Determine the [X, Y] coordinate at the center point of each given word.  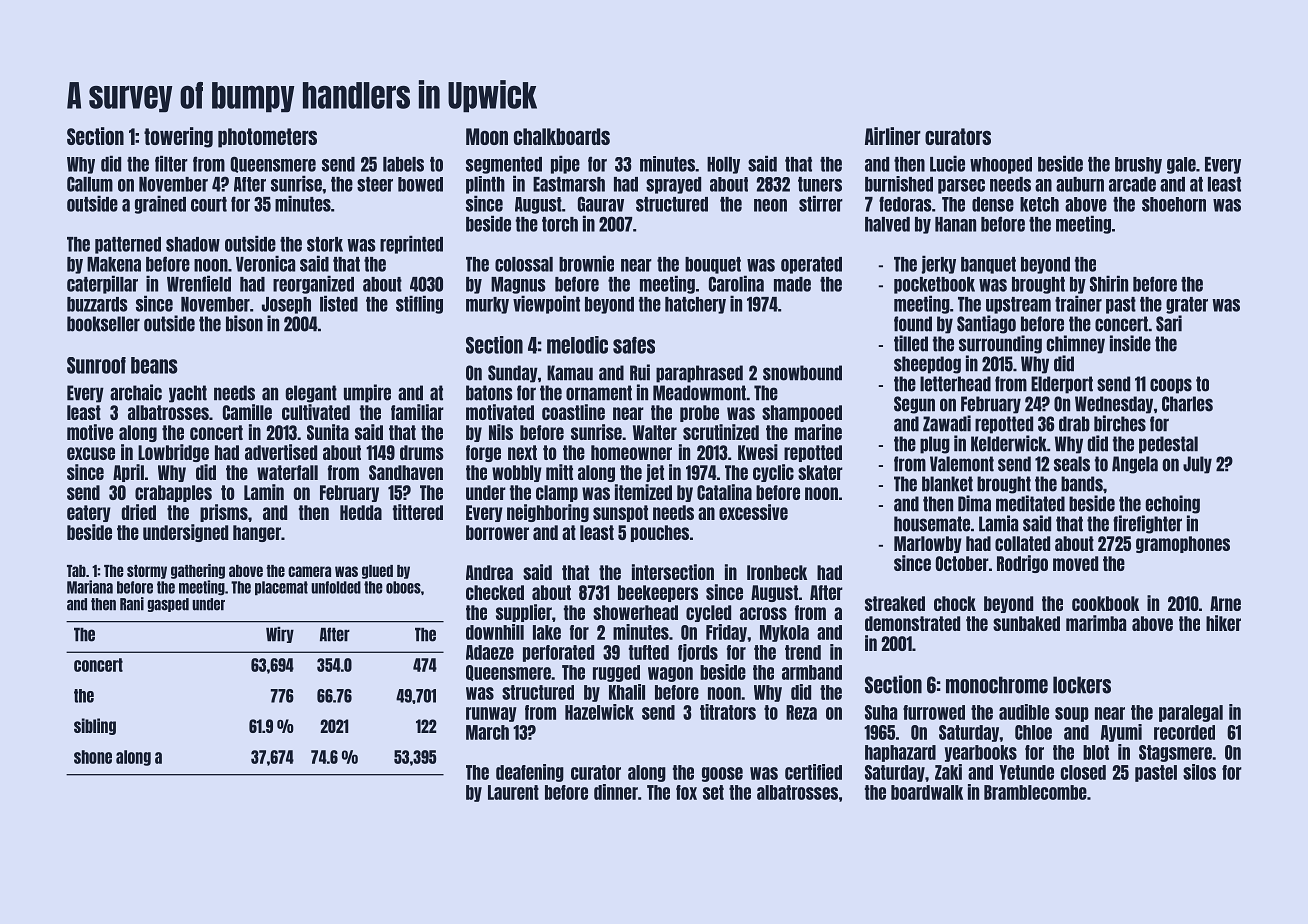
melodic [577, 345]
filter [171, 163]
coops [1171, 386]
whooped [1001, 165]
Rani [132, 604]
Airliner [893, 136]
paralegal [1191, 713]
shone [93, 757]
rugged [616, 673]
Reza [801, 712]
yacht [188, 394]
